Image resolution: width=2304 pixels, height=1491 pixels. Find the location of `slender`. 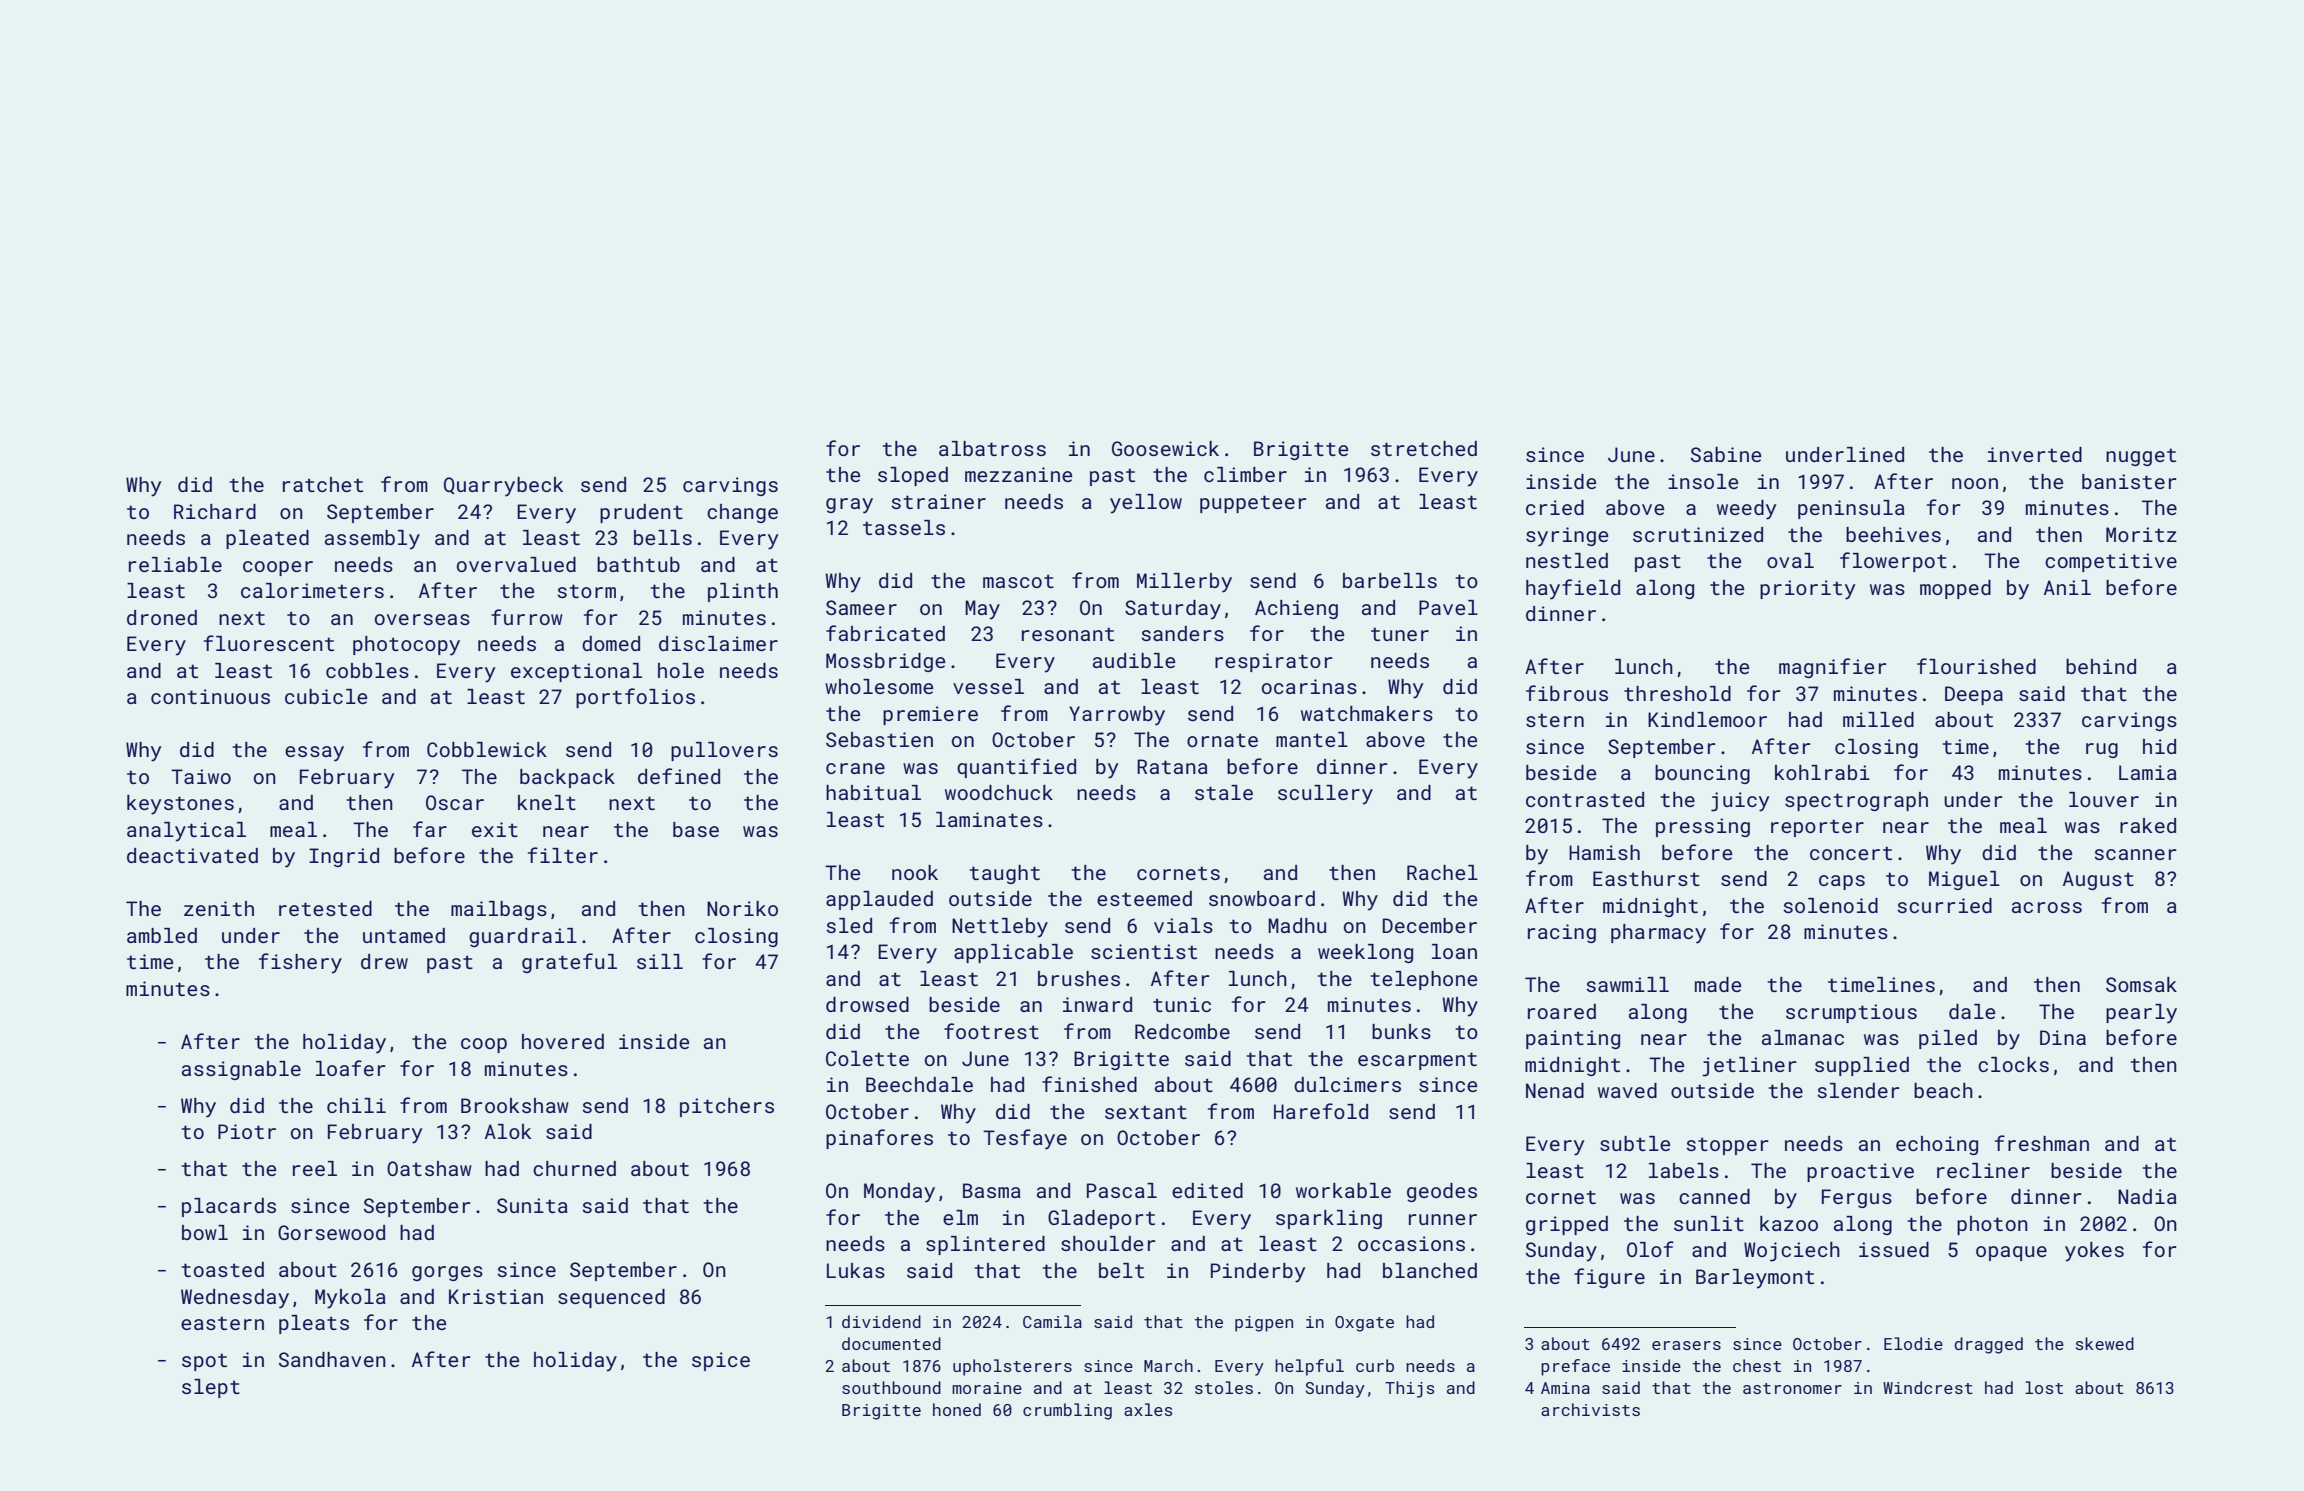

slender is located at coordinates (1858, 1090).
